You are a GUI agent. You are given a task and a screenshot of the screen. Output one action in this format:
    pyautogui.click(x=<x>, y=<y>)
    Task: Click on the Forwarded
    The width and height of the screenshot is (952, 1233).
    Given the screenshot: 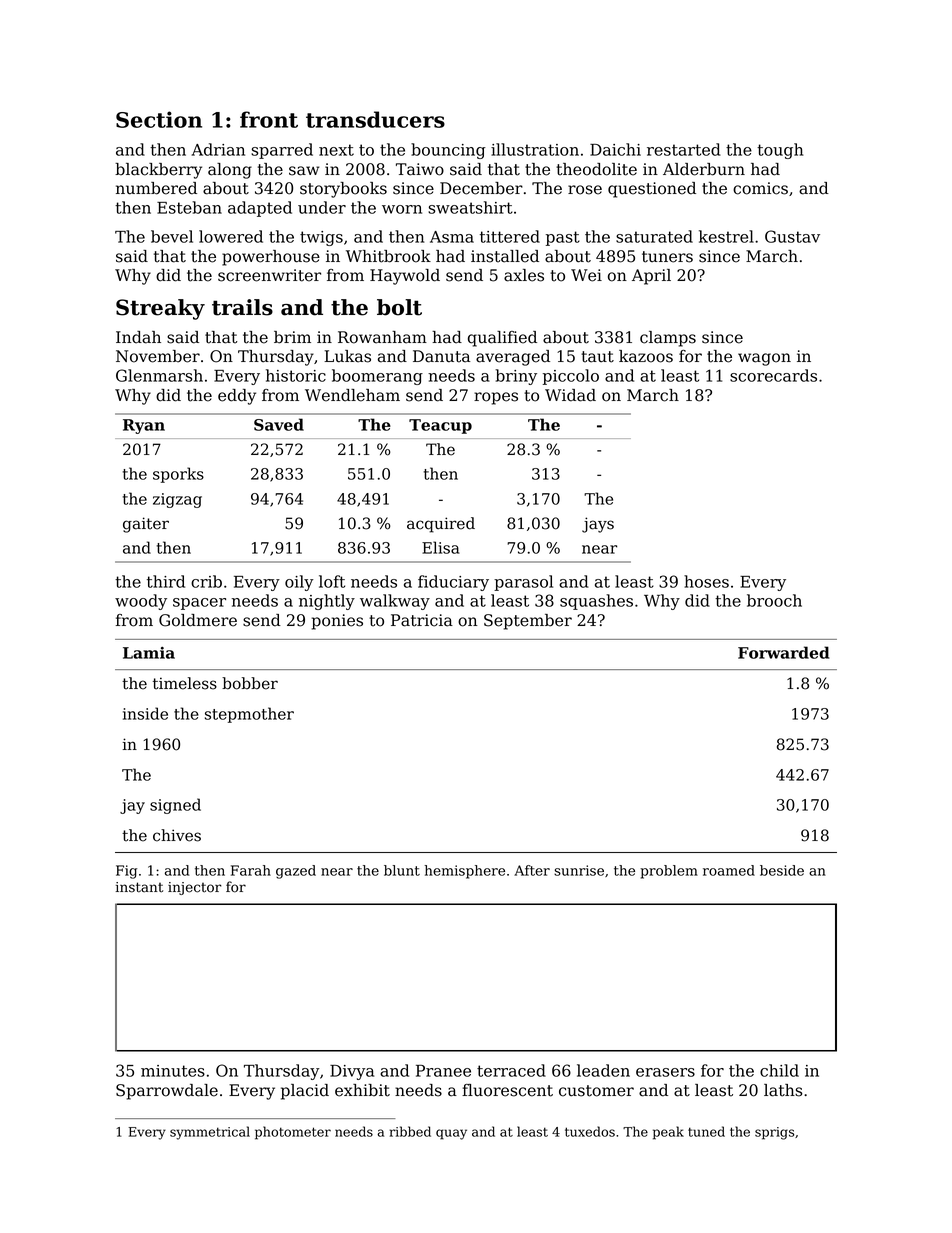 What is the action you would take?
    pyautogui.click(x=784, y=652)
